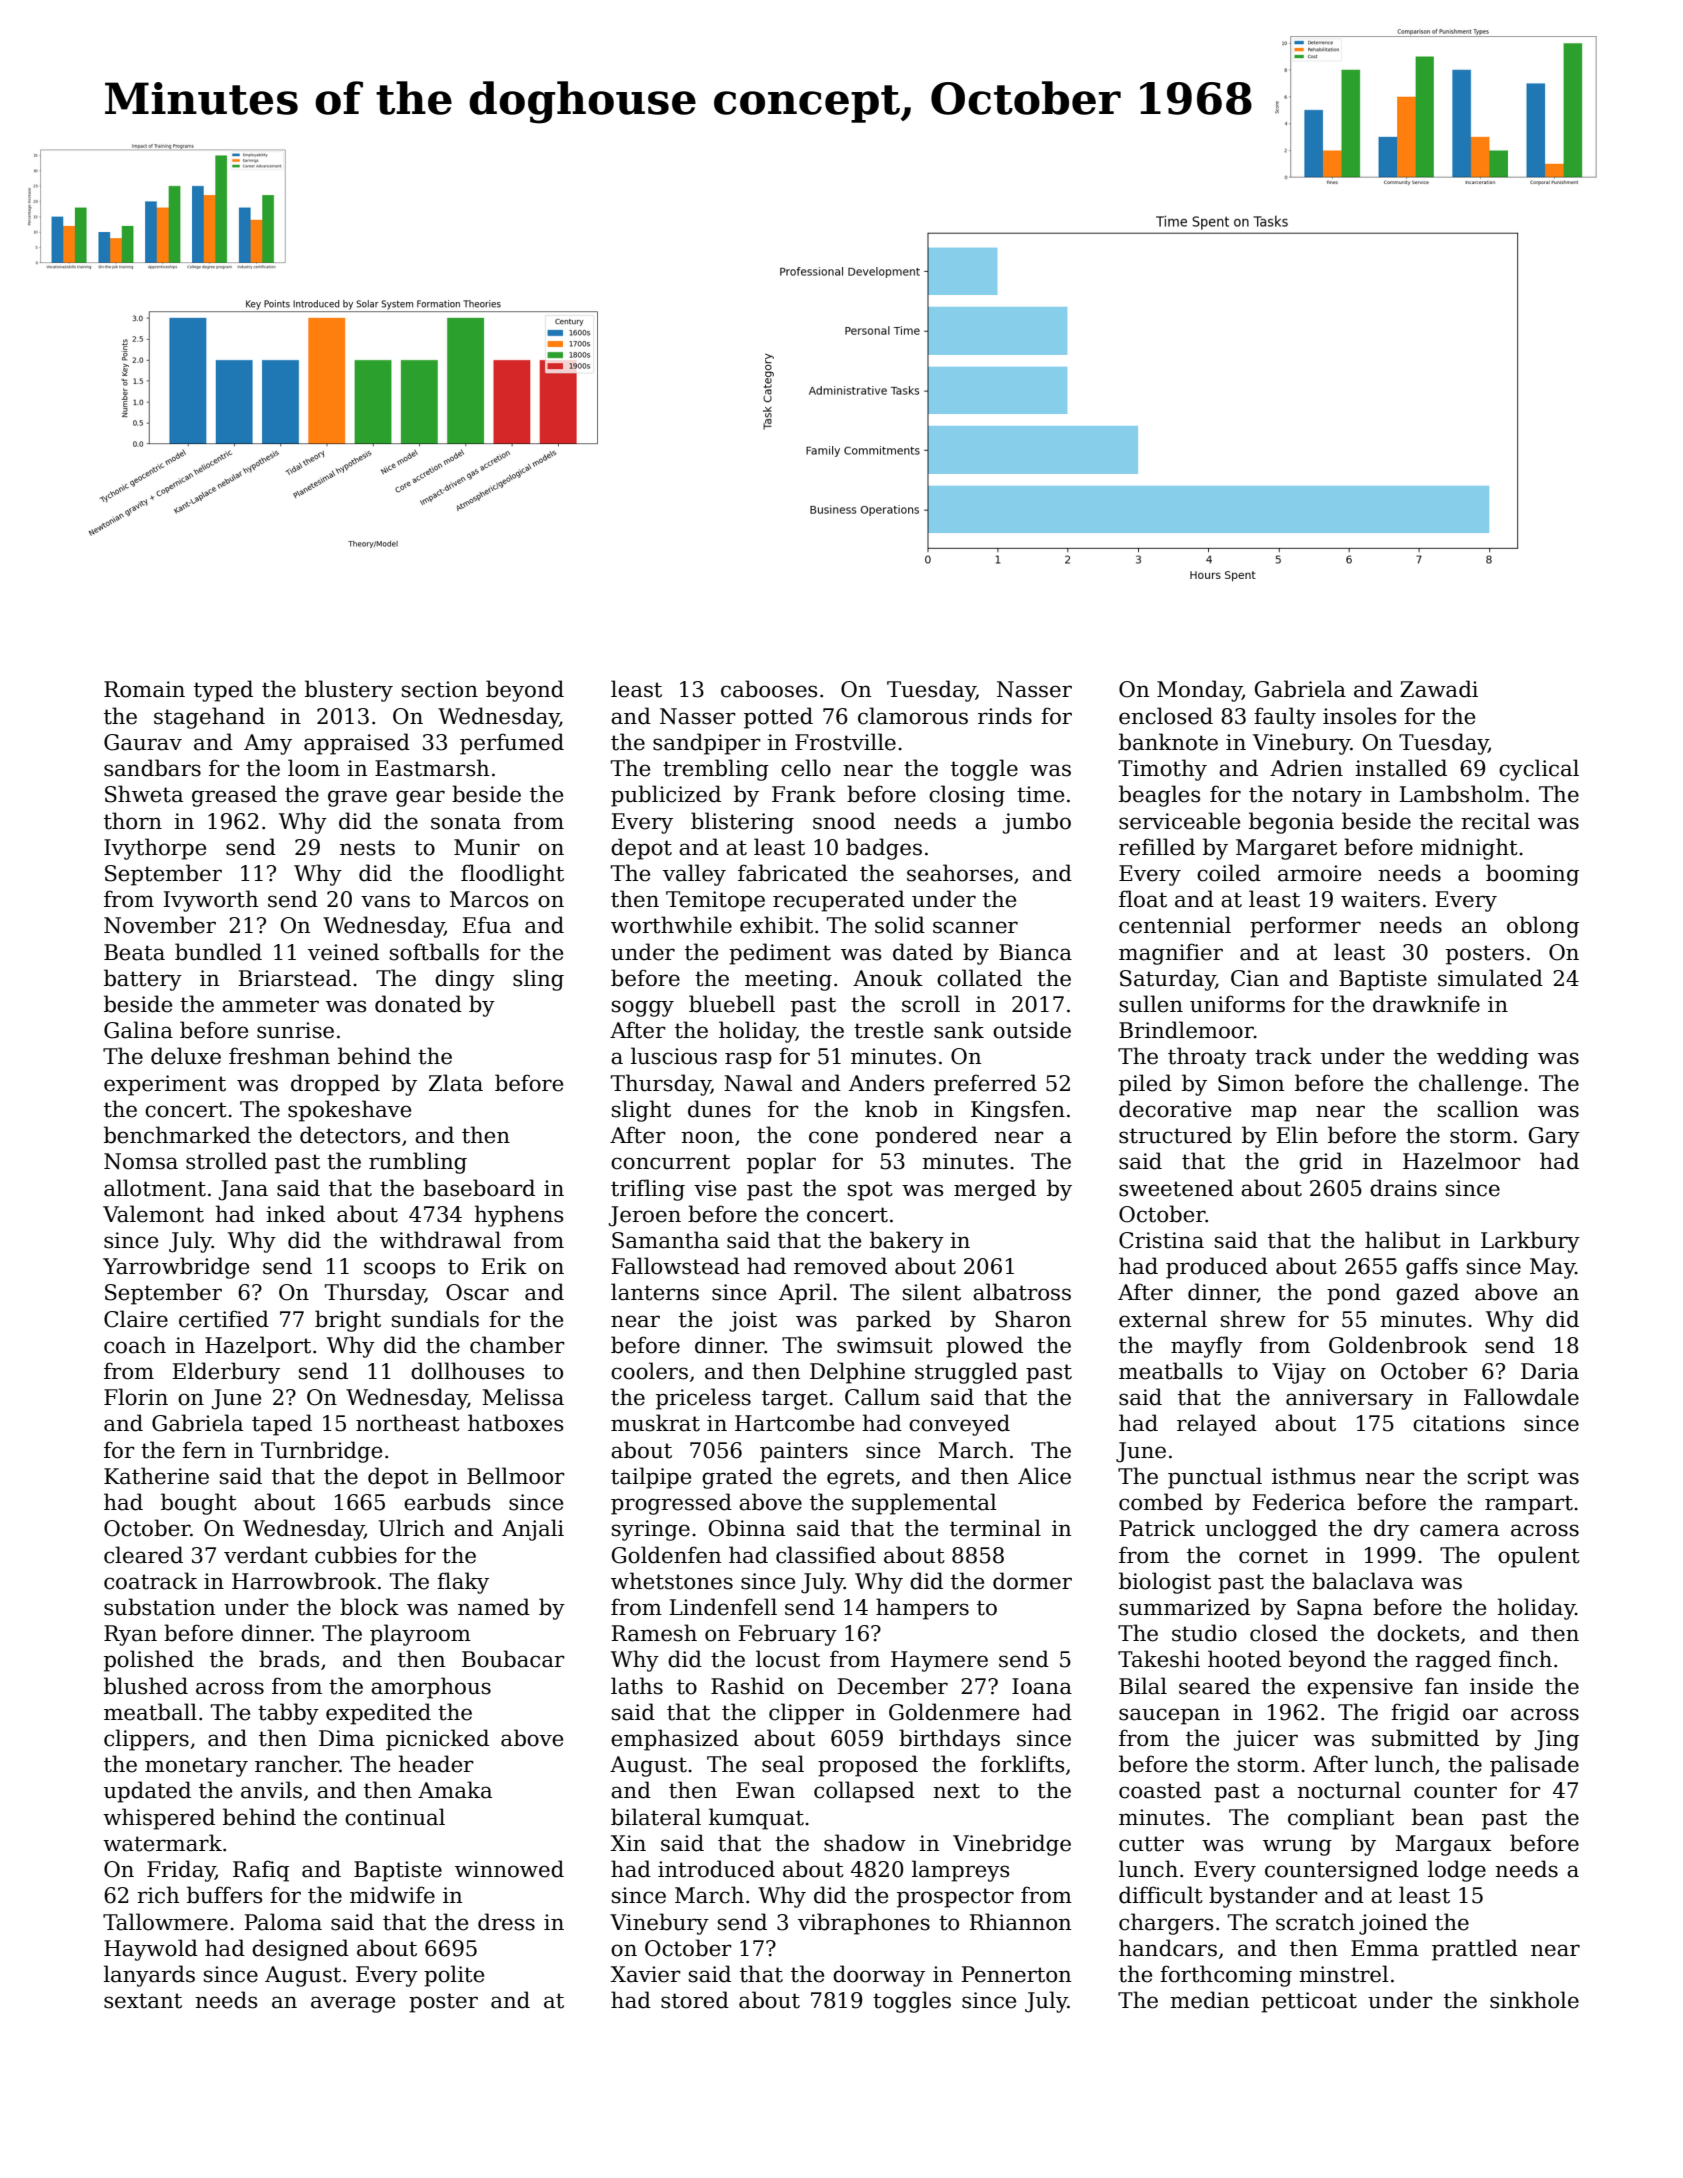 The image size is (1683, 2178). Describe the element at coordinates (695, 2000) in the screenshot. I see `stored` at that location.
